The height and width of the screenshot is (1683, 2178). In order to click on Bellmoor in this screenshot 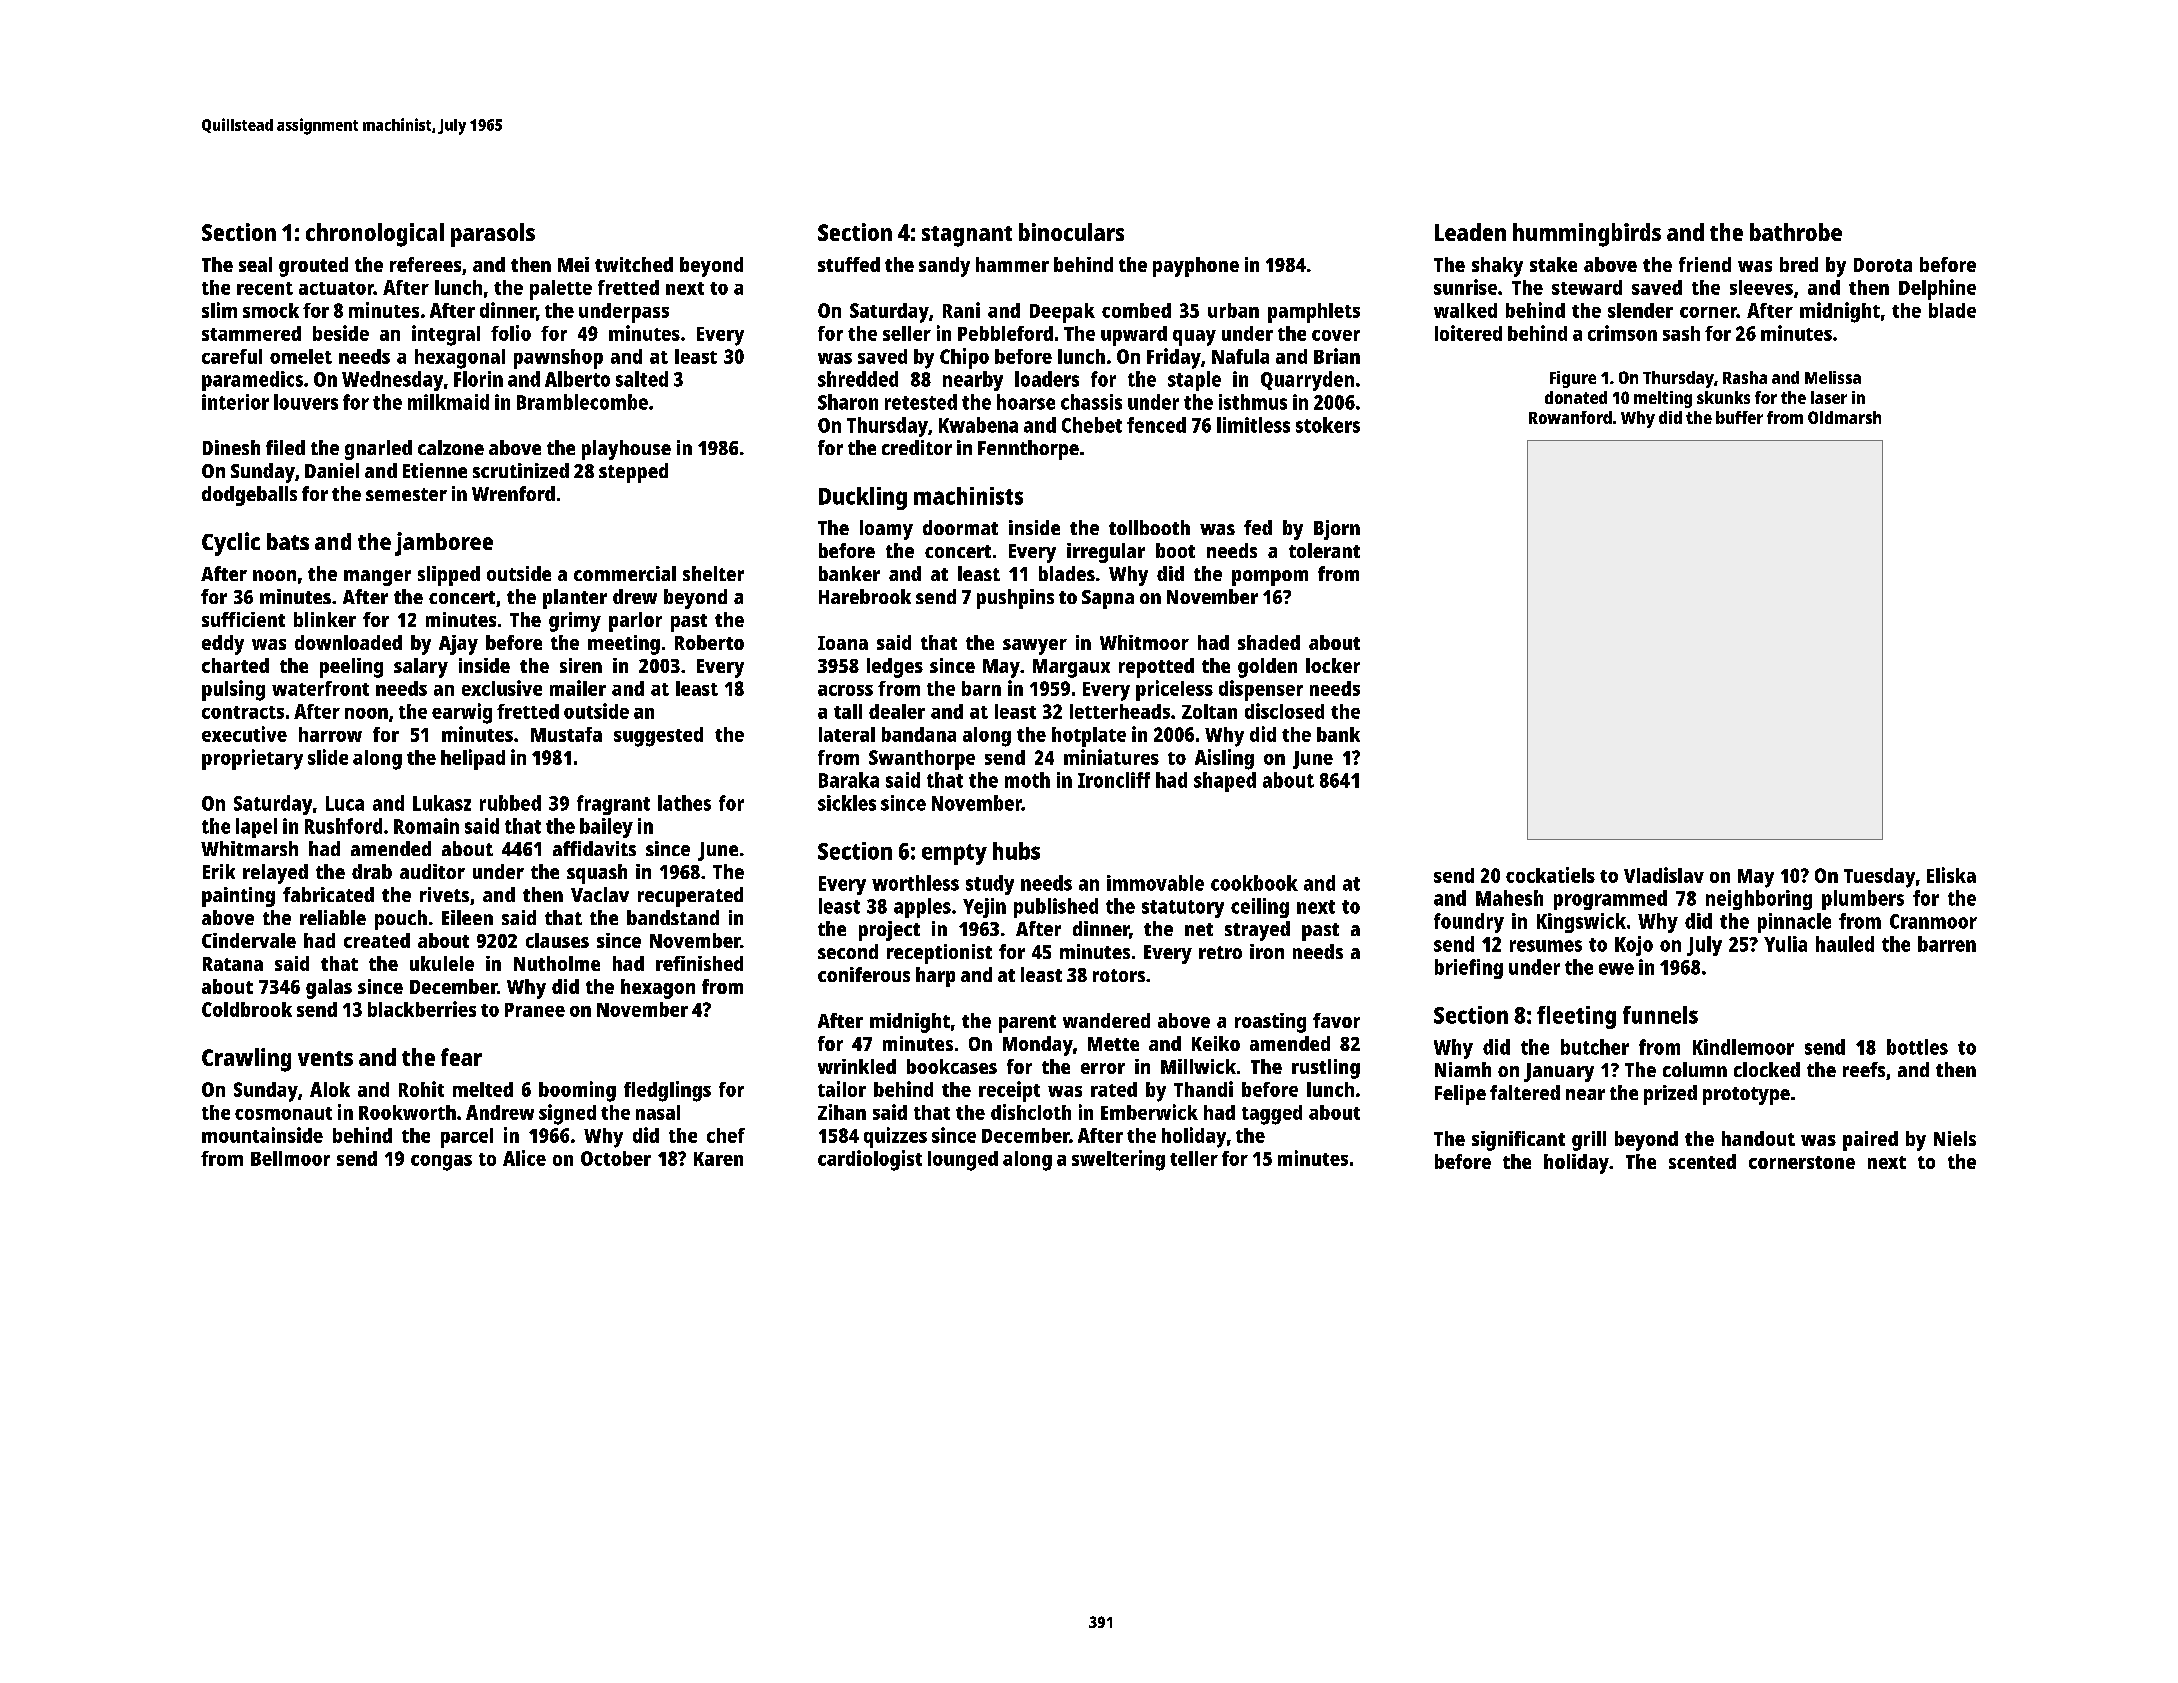, I will do `click(290, 1158)`.
